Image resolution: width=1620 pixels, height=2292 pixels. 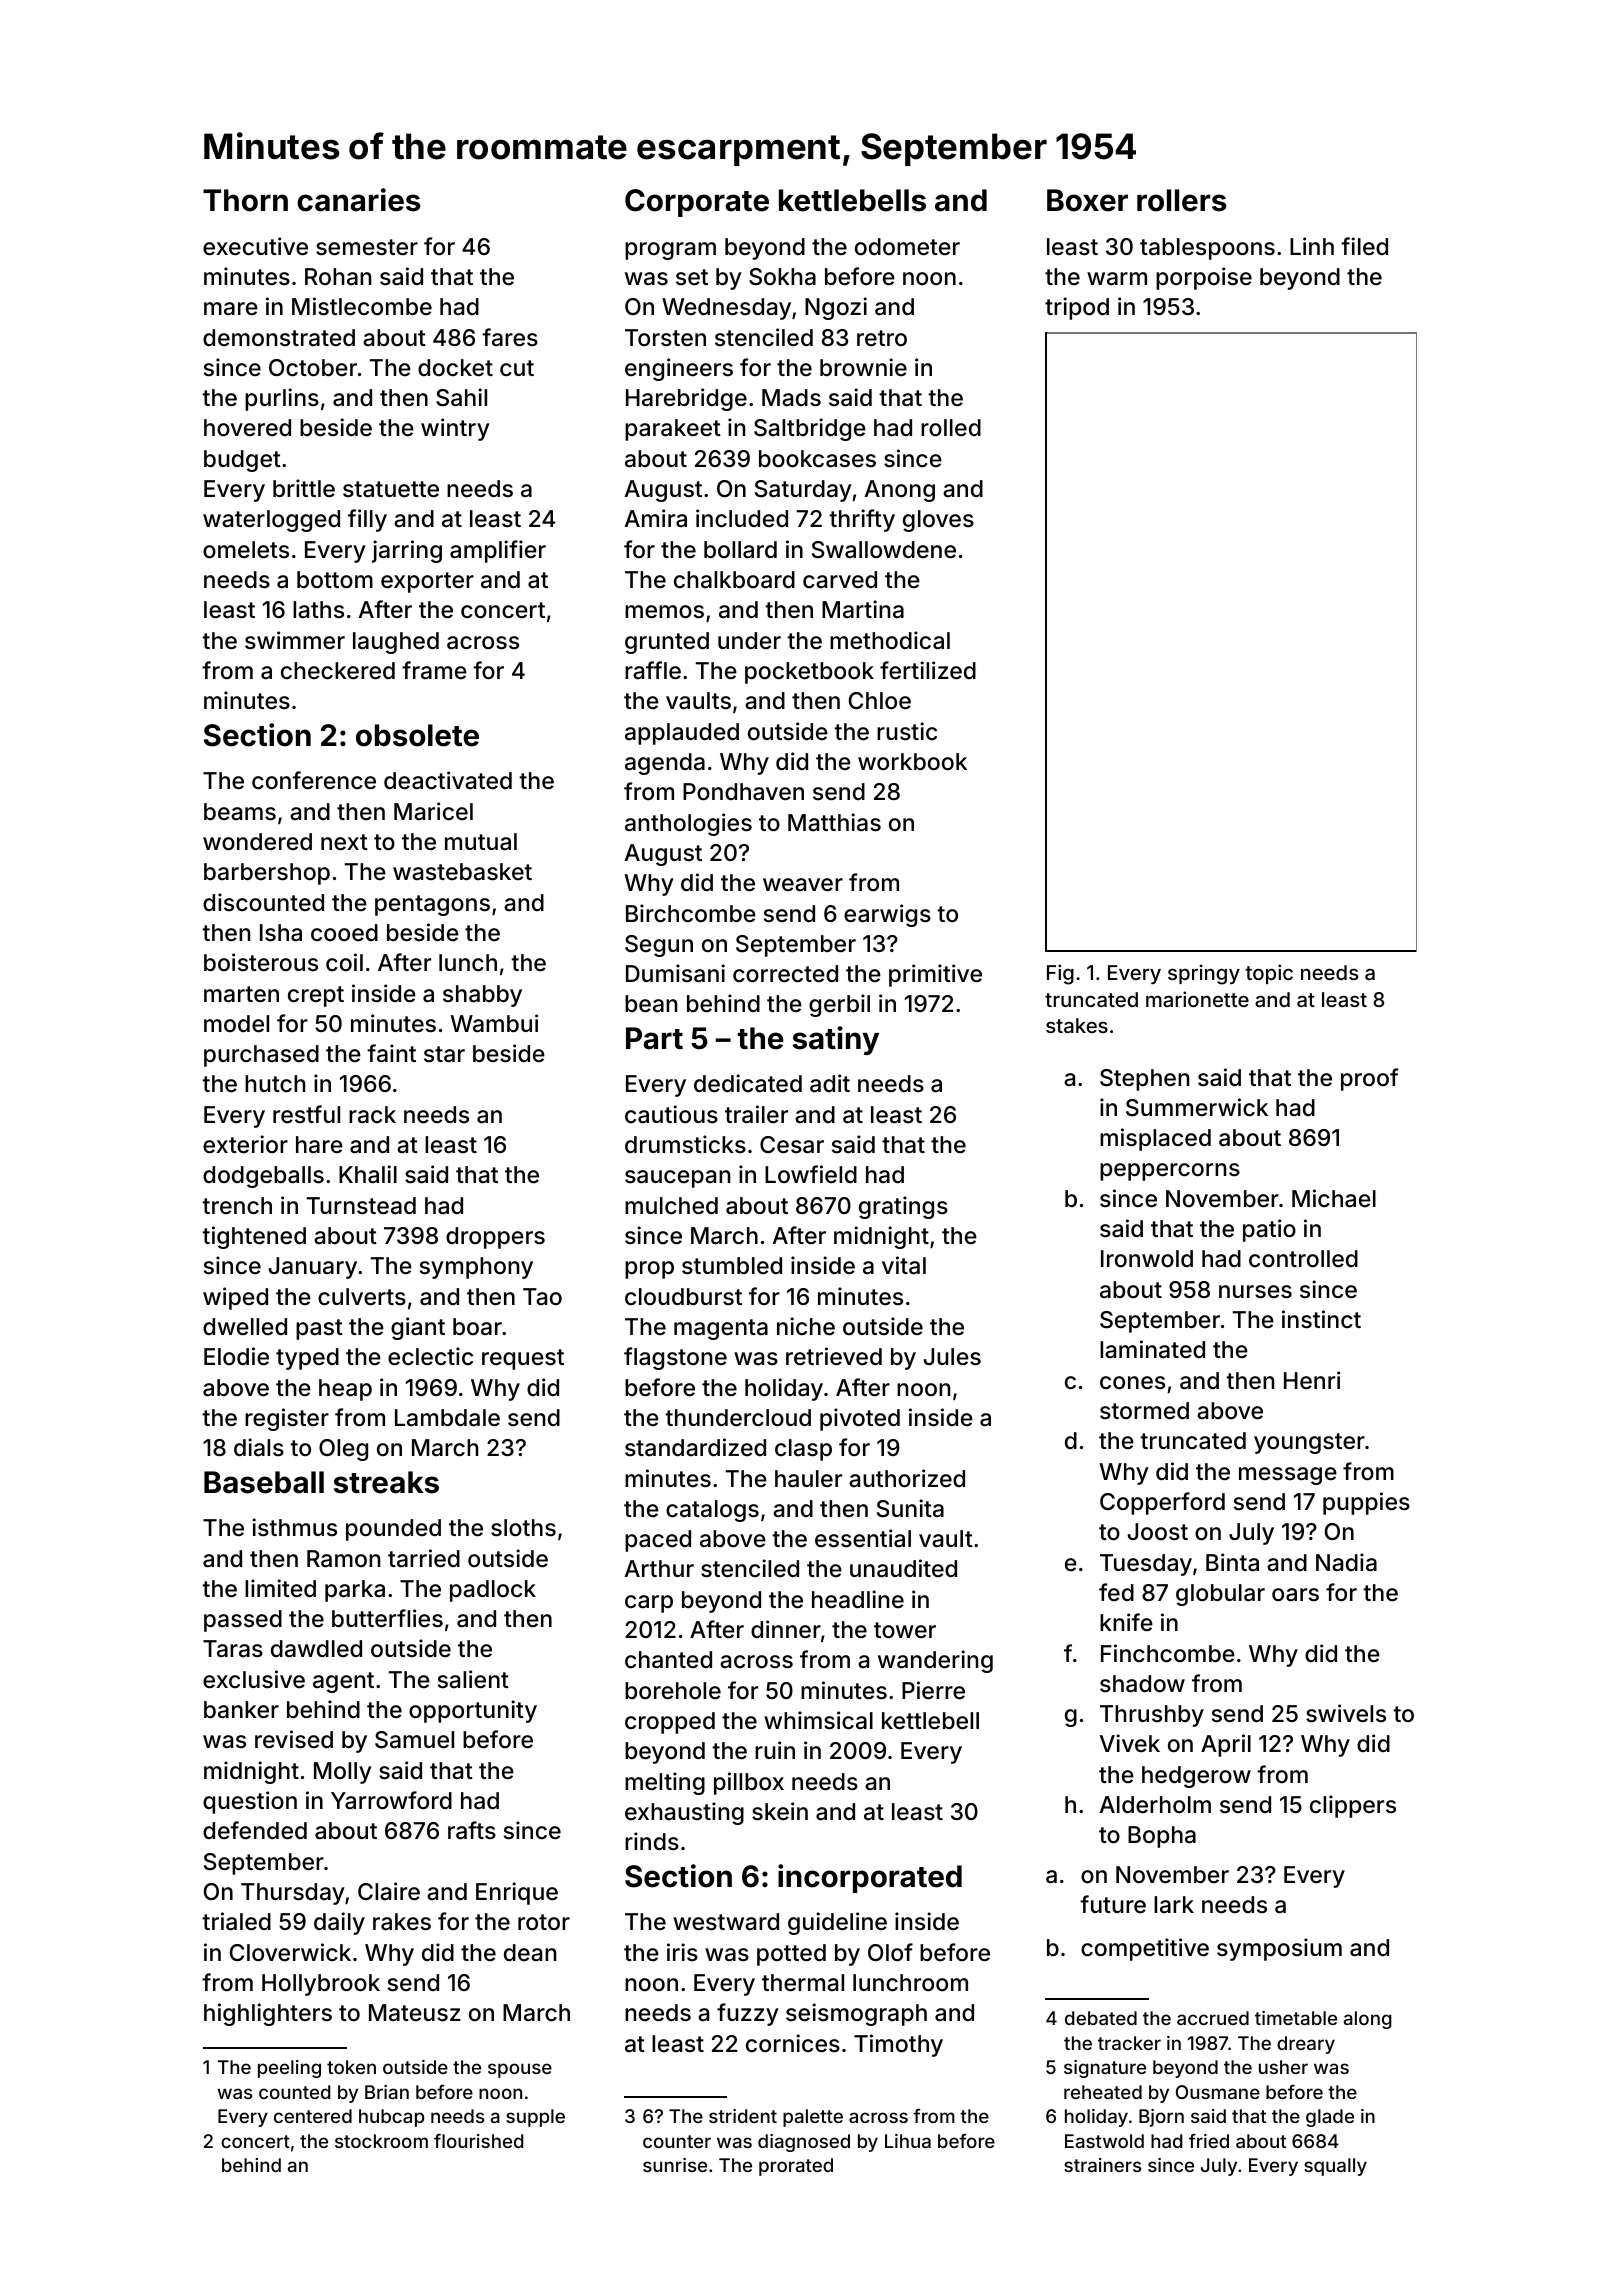 What do you see at coordinates (1077, 308) in the document?
I see `tripod` at bounding box center [1077, 308].
